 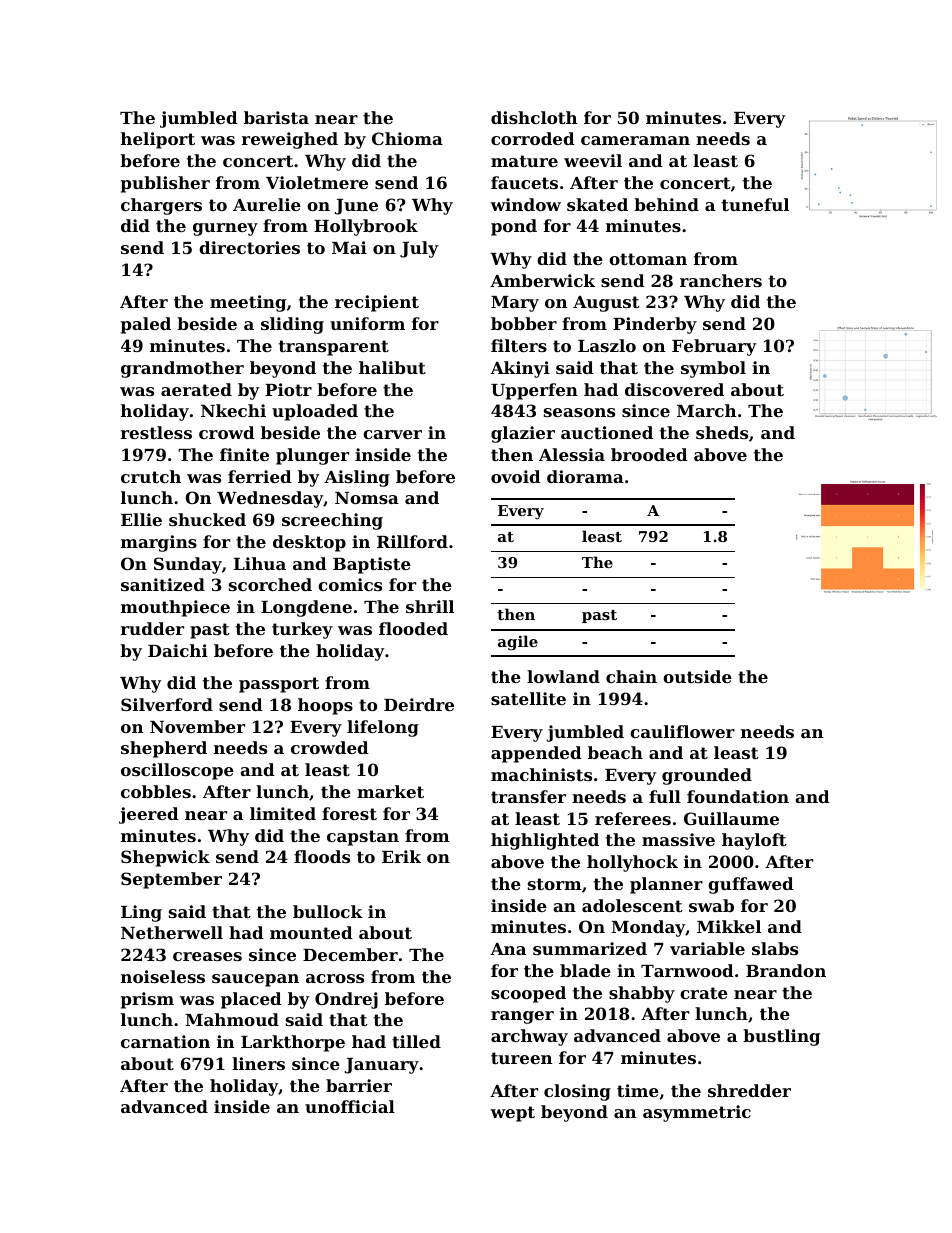 What do you see at coordinates (755, 204) in the image?
I see `tuneful` at bounding box center [755, 204].
